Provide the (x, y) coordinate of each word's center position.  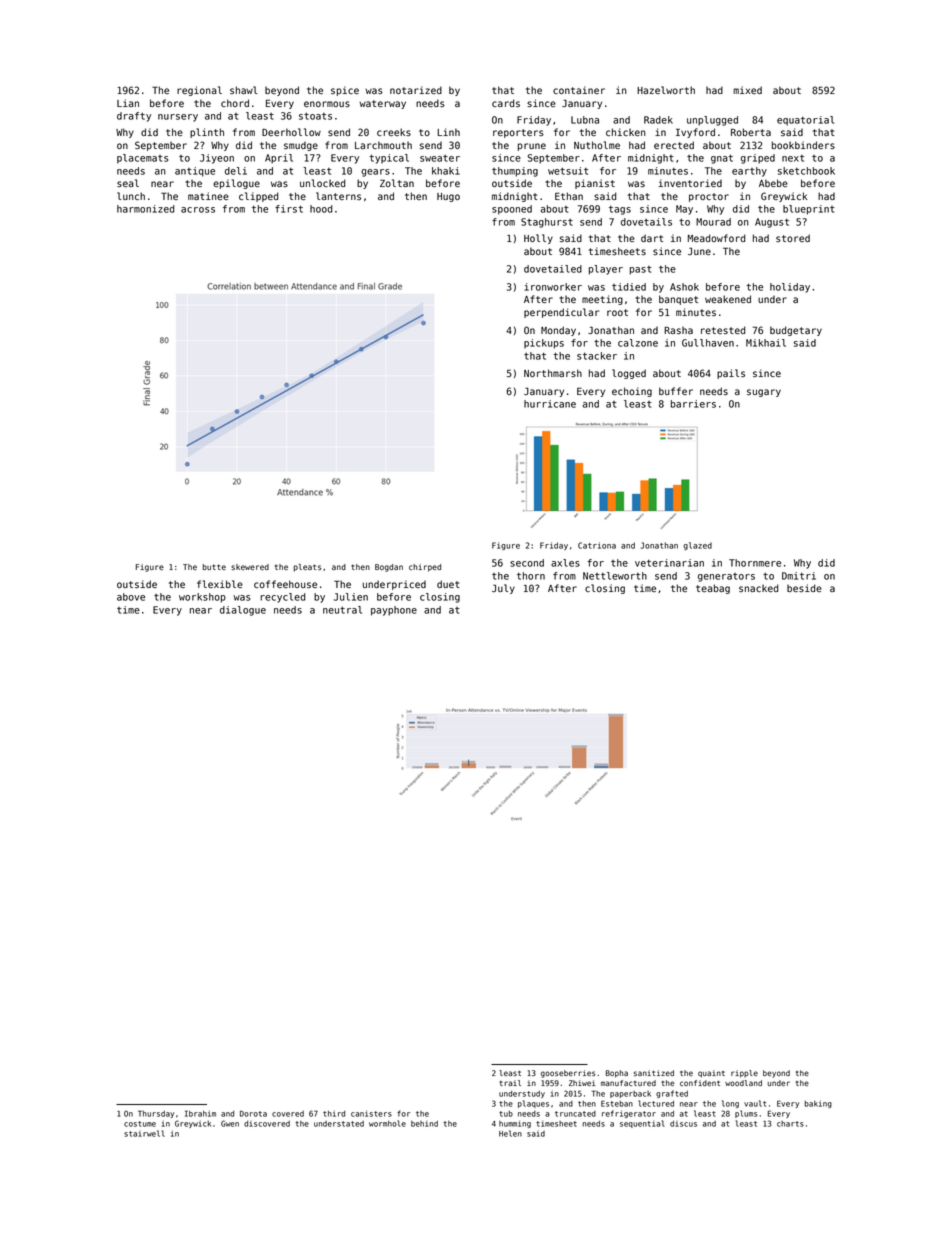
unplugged (712, 121)
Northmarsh (553, 373)
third (334, 1113)
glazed (697, 546)
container (579, 90)
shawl (244, 90)
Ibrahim (200, 1113)
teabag (713, 589)
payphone (394, 611)
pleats (307, 568)
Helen (510, 1133)
